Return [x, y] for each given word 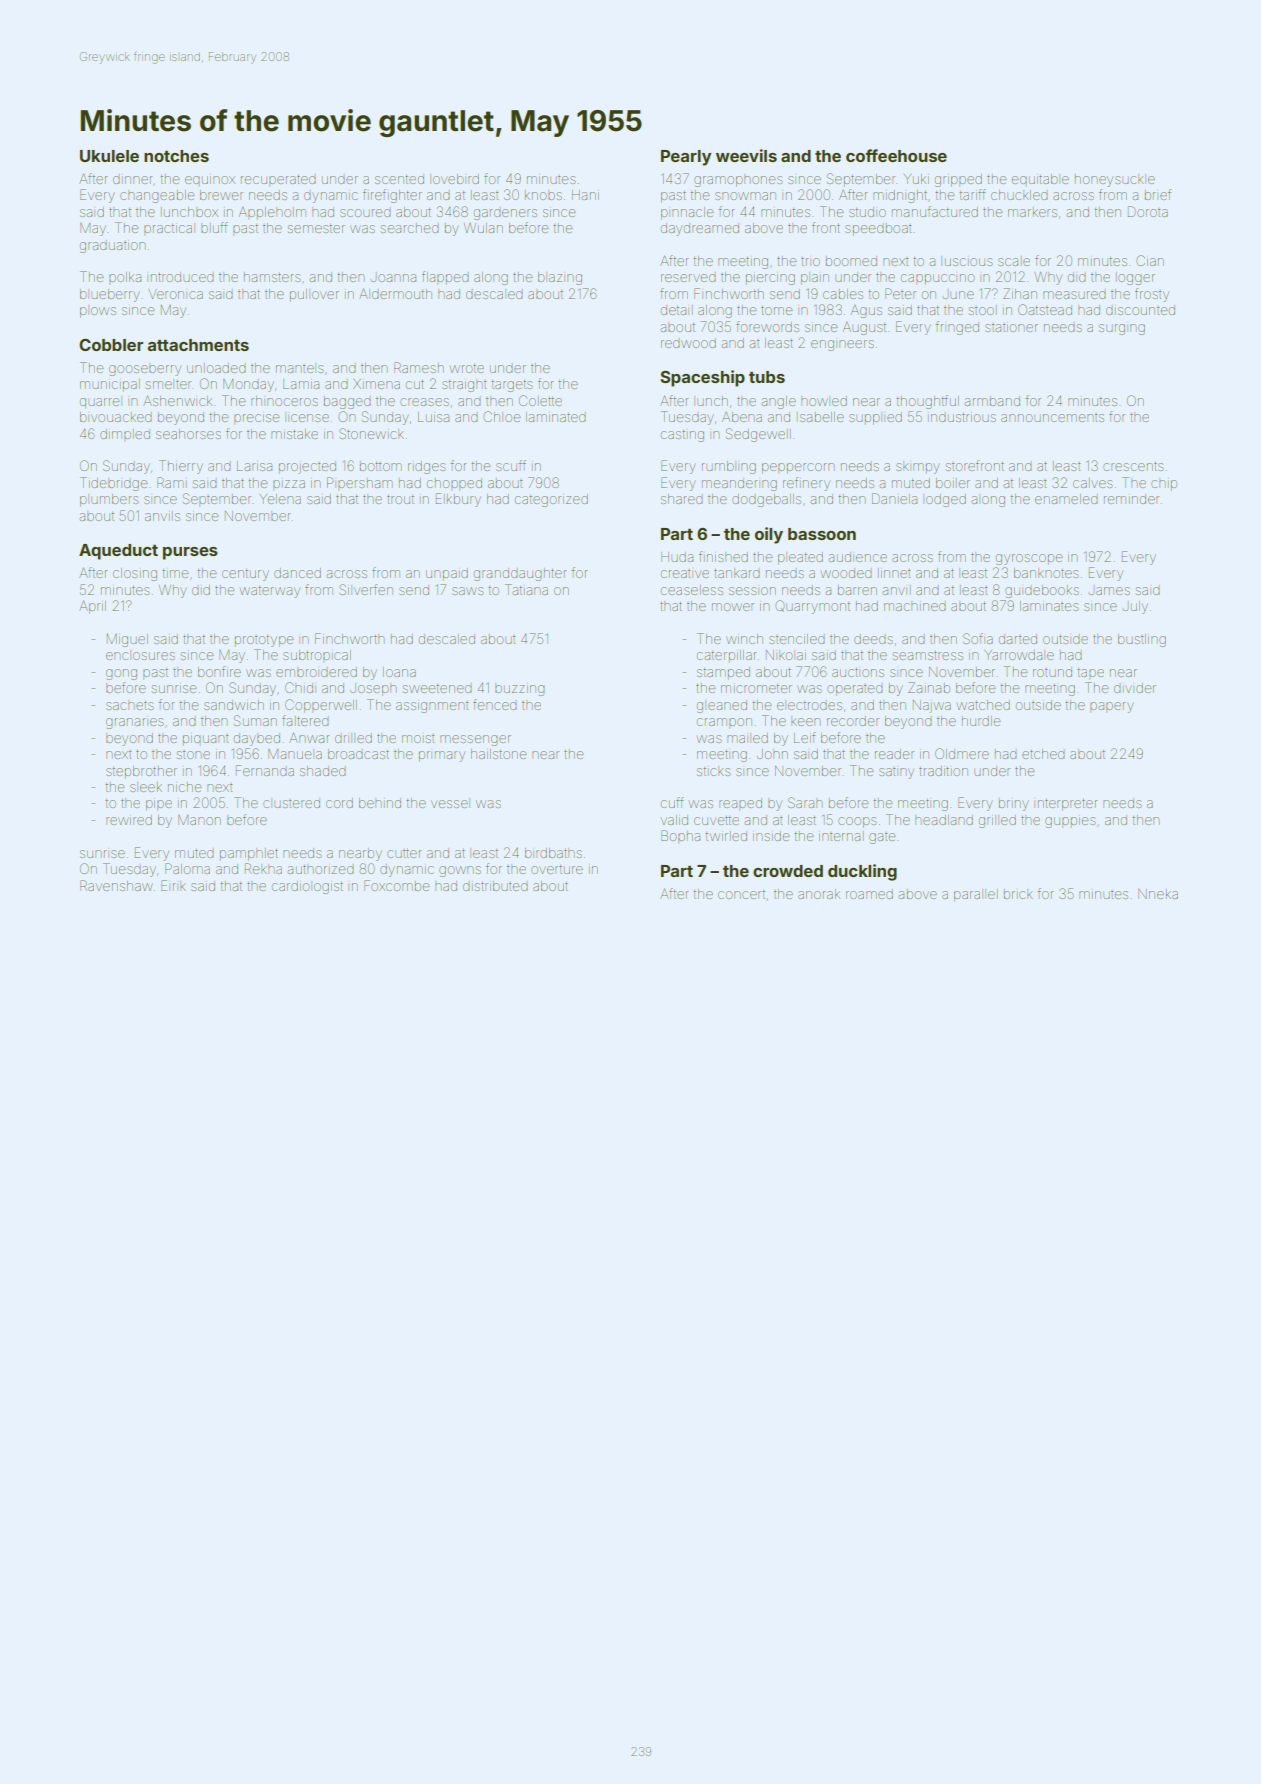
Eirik [173, 885]
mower [733, 607]
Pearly [686, 158]
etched [1043, 754]
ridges [426, 467]
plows [98, 311]
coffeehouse [896, 155]
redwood [688, 343]
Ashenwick [177, 401]
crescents [1133, 466]
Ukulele [109, 156]
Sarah [805, 802]
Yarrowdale [1019, 655]
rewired [129, 820]
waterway [270, 592]
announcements [1052, 418]
